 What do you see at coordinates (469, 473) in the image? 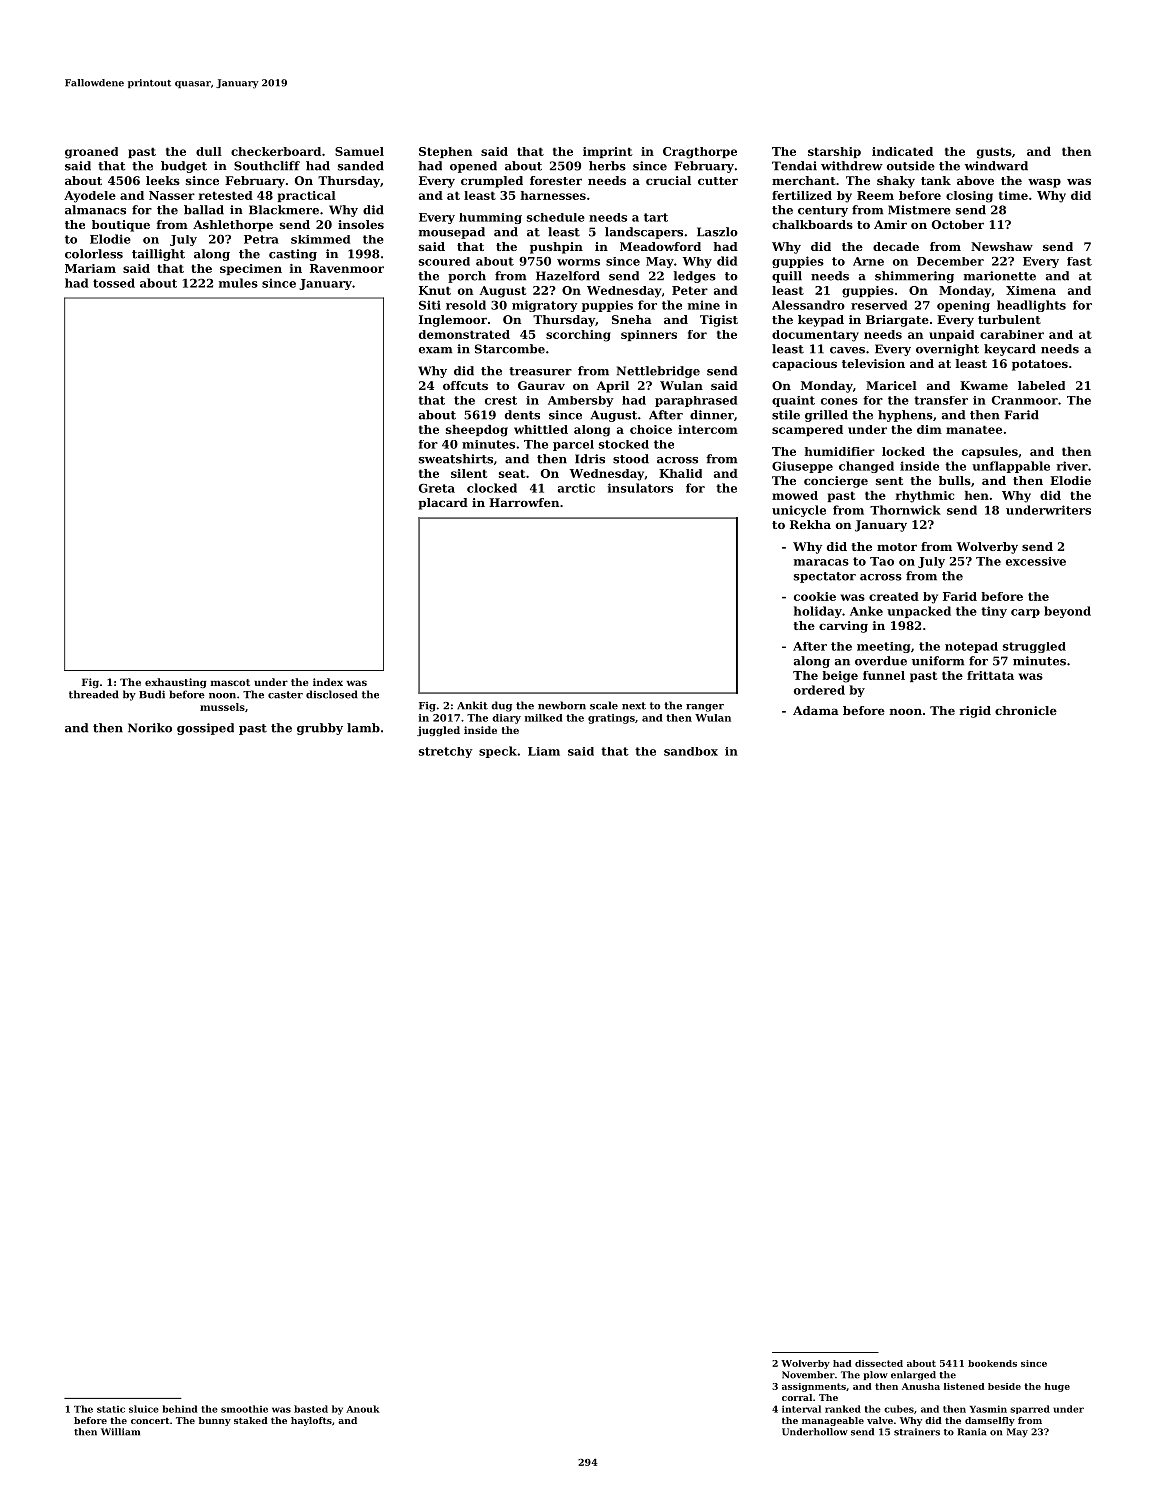
I see `silent` at bounding box center [469, 473].
